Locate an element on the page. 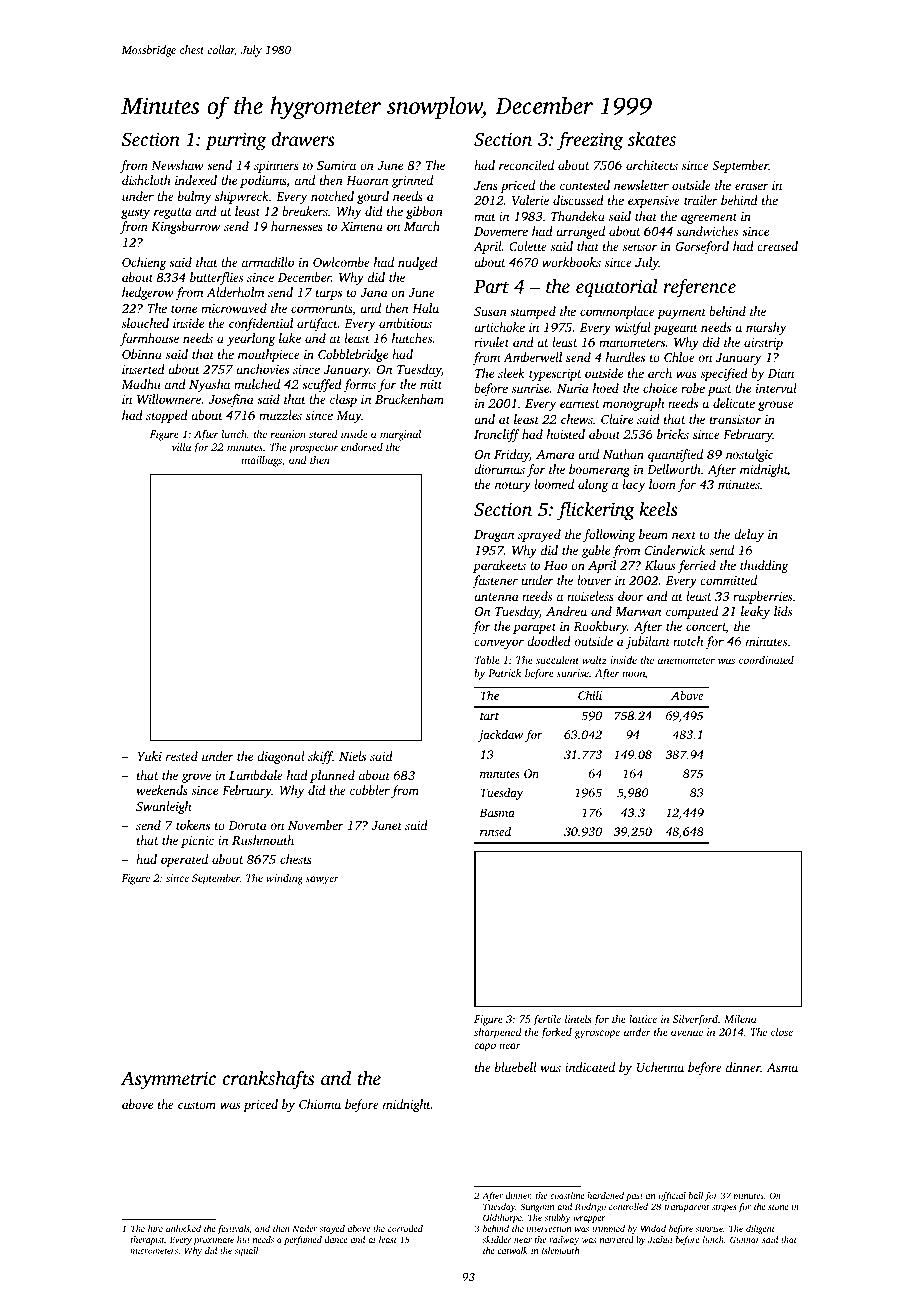  robe is located at coordinates (693, 388).
